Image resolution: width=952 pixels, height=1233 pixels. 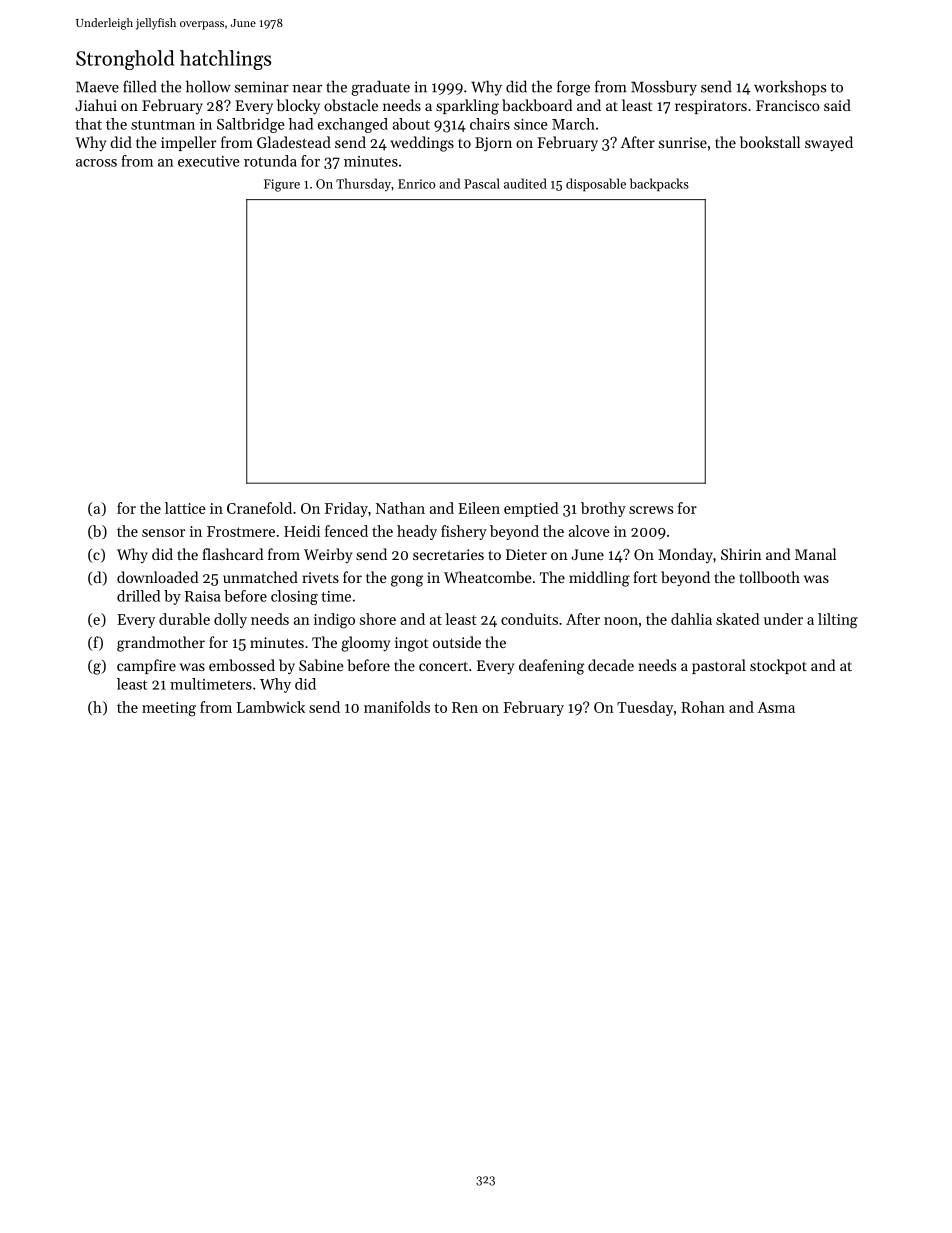 I want to click on Figure, so click(x=282, y=185).
